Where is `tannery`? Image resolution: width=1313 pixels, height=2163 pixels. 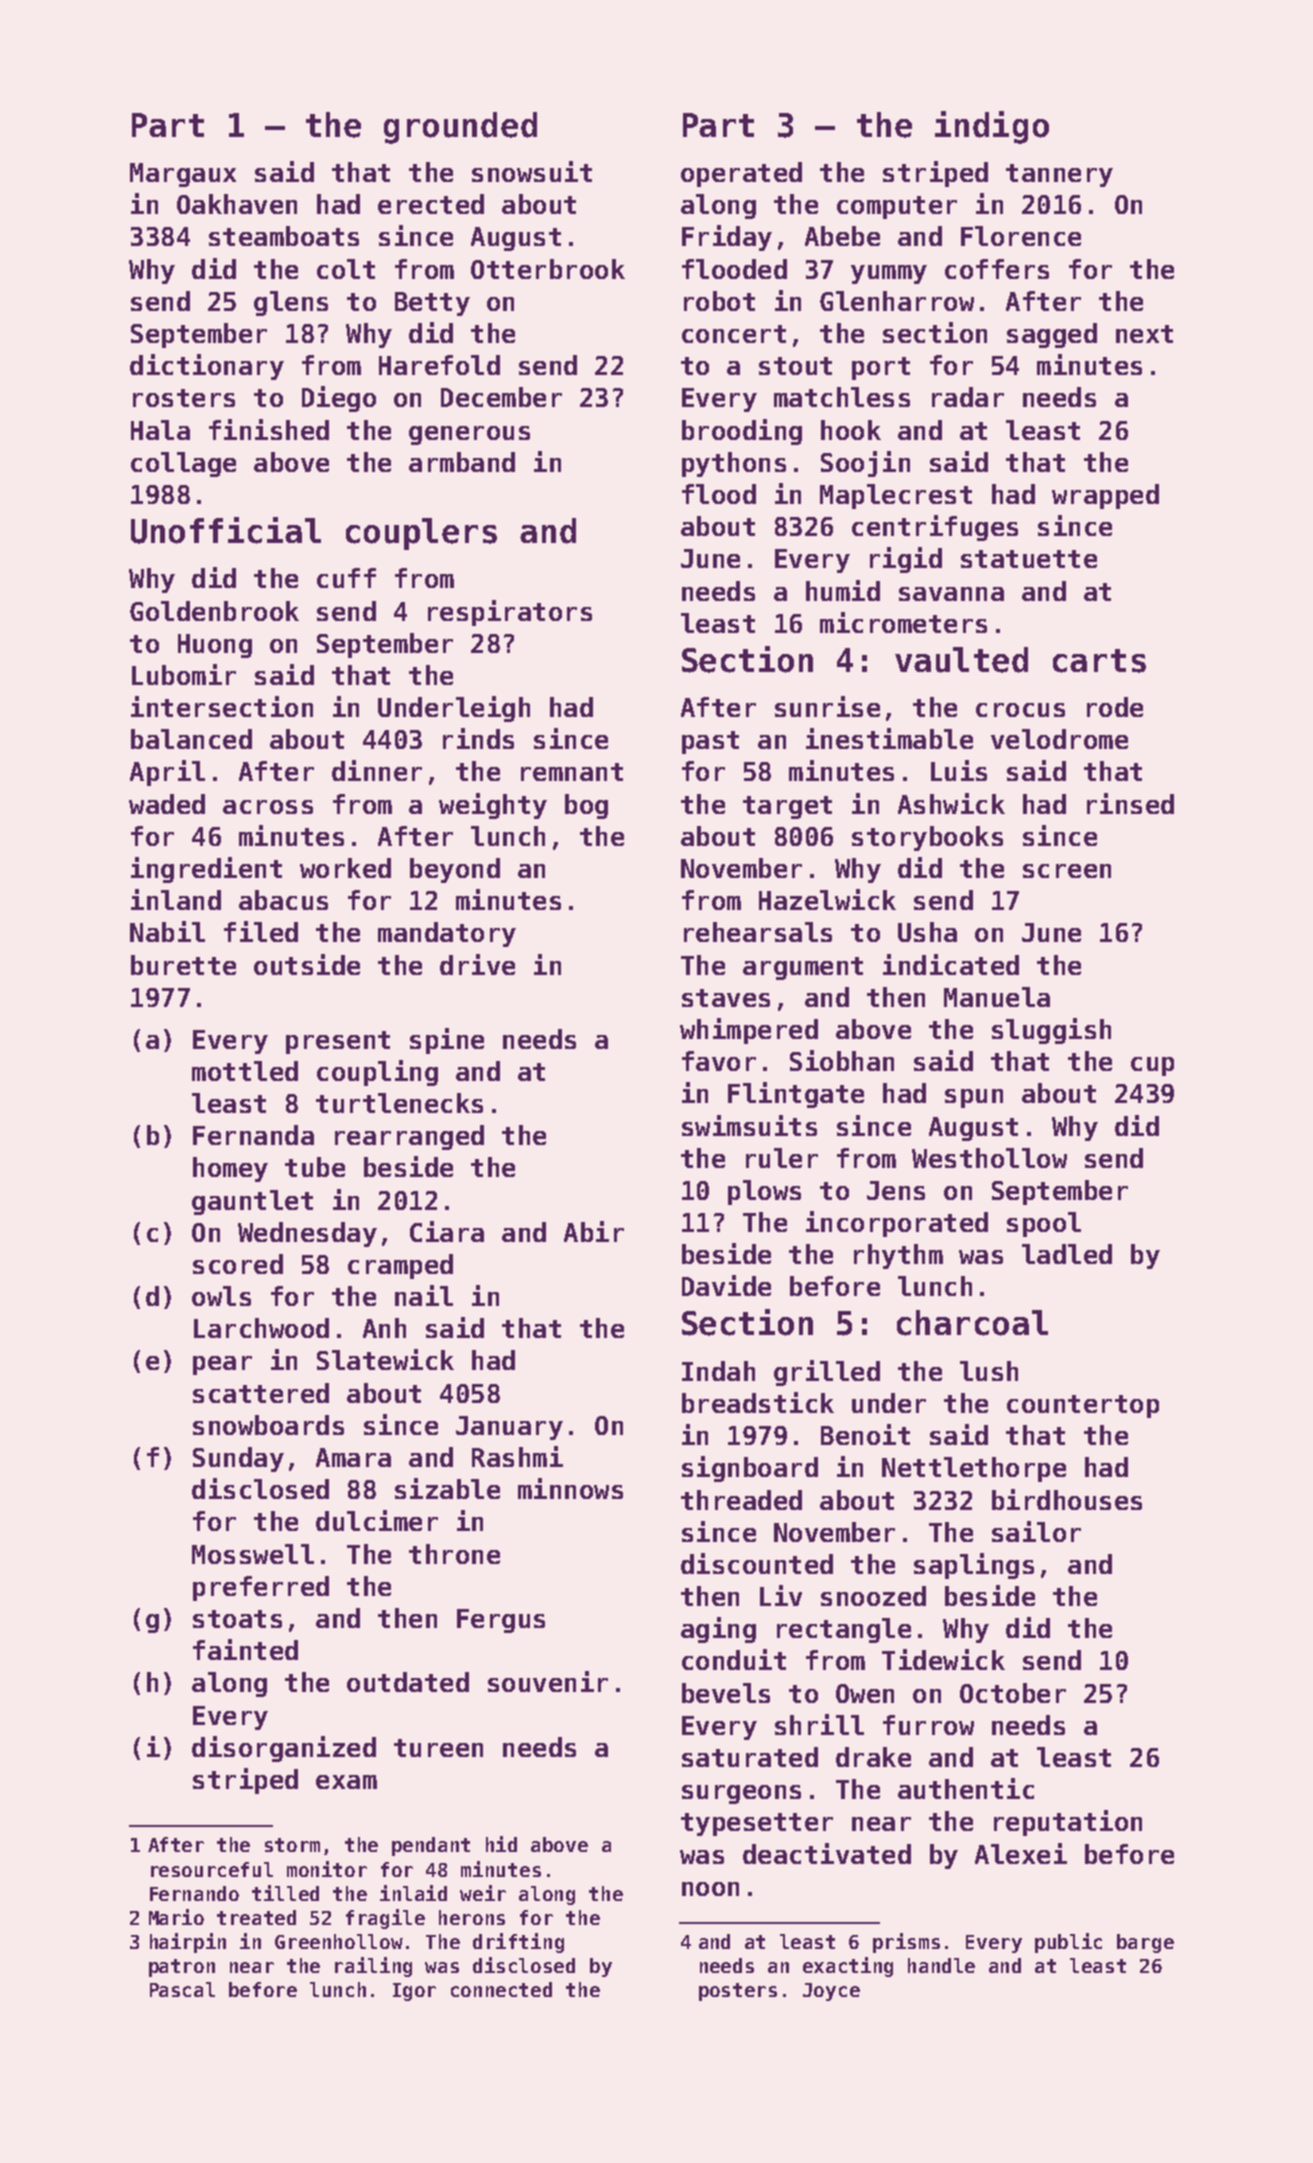 tannery is located at coordinates (1059, 175).
